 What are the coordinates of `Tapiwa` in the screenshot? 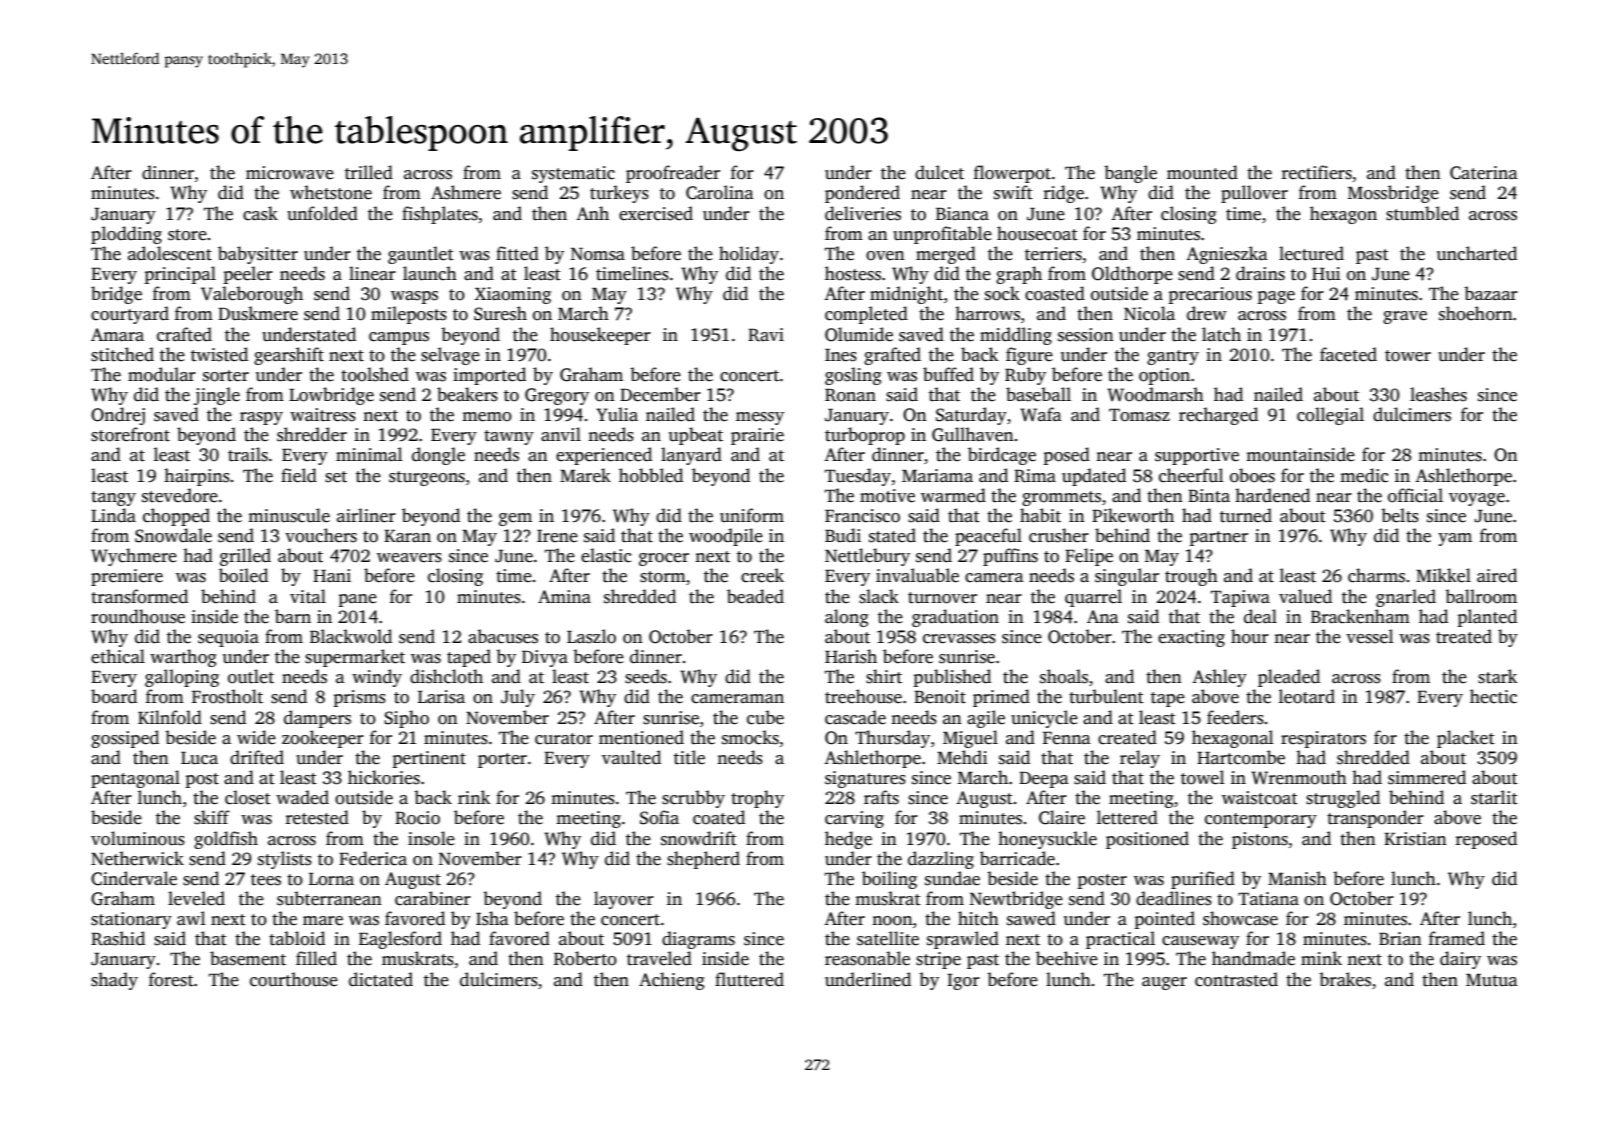 It's located at (1240, 598).
